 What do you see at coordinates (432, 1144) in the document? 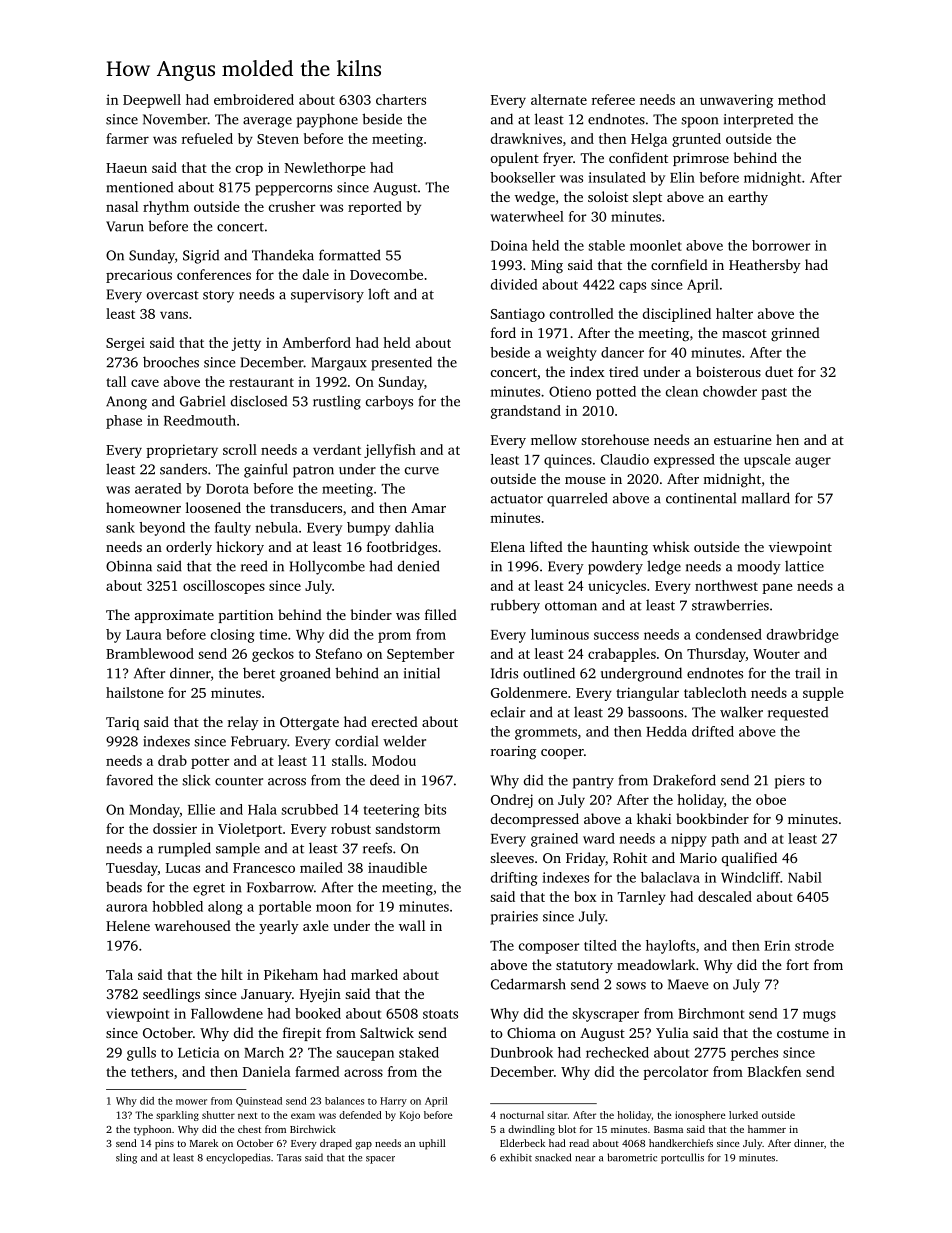
I see `uphill` at bounding box center [432, 1144].
